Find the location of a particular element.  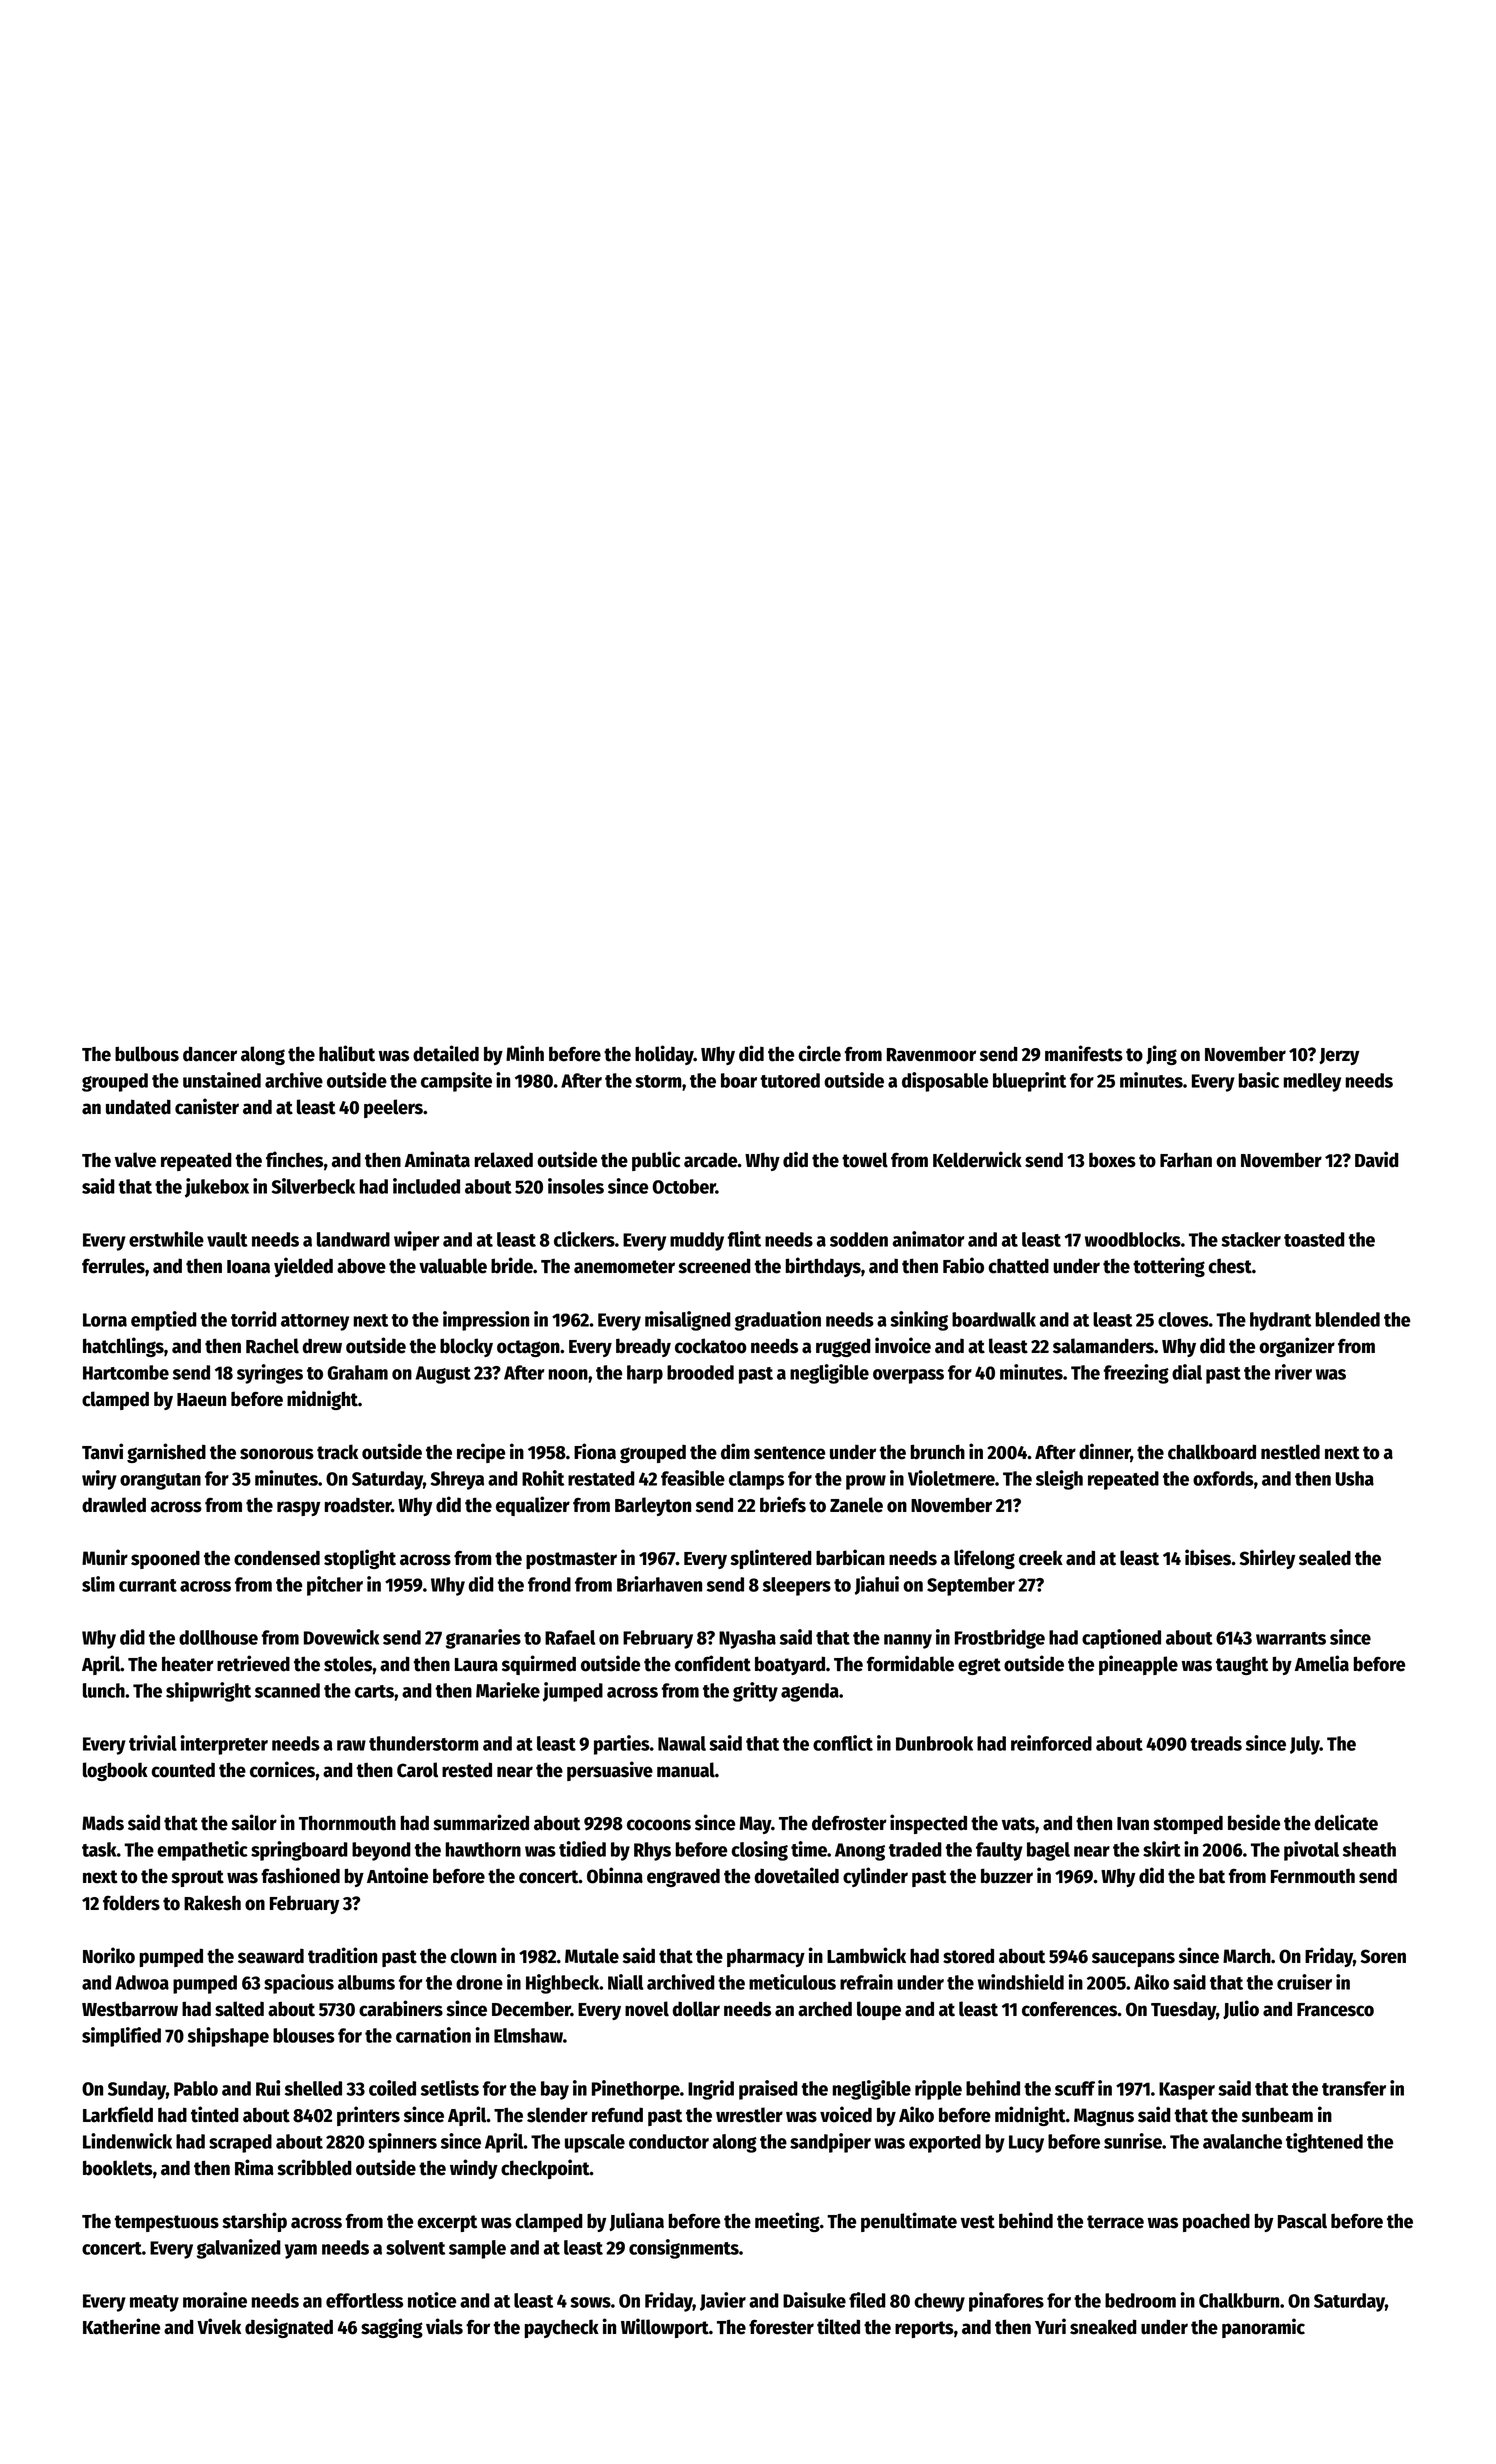

starship is located at coordinates (254, 2222).
